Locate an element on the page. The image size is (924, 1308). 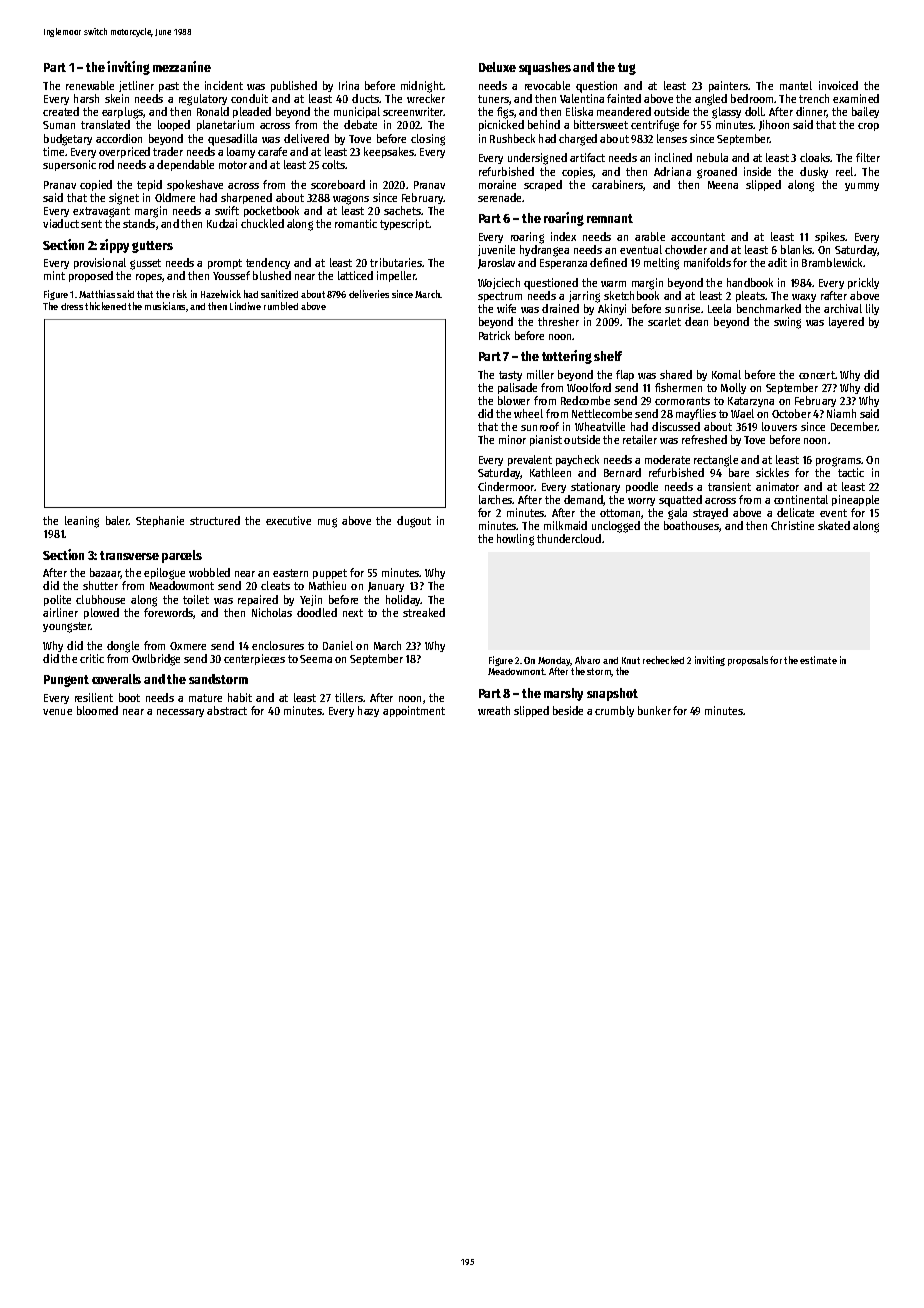
streaked is located at coordinates (424, 612).
